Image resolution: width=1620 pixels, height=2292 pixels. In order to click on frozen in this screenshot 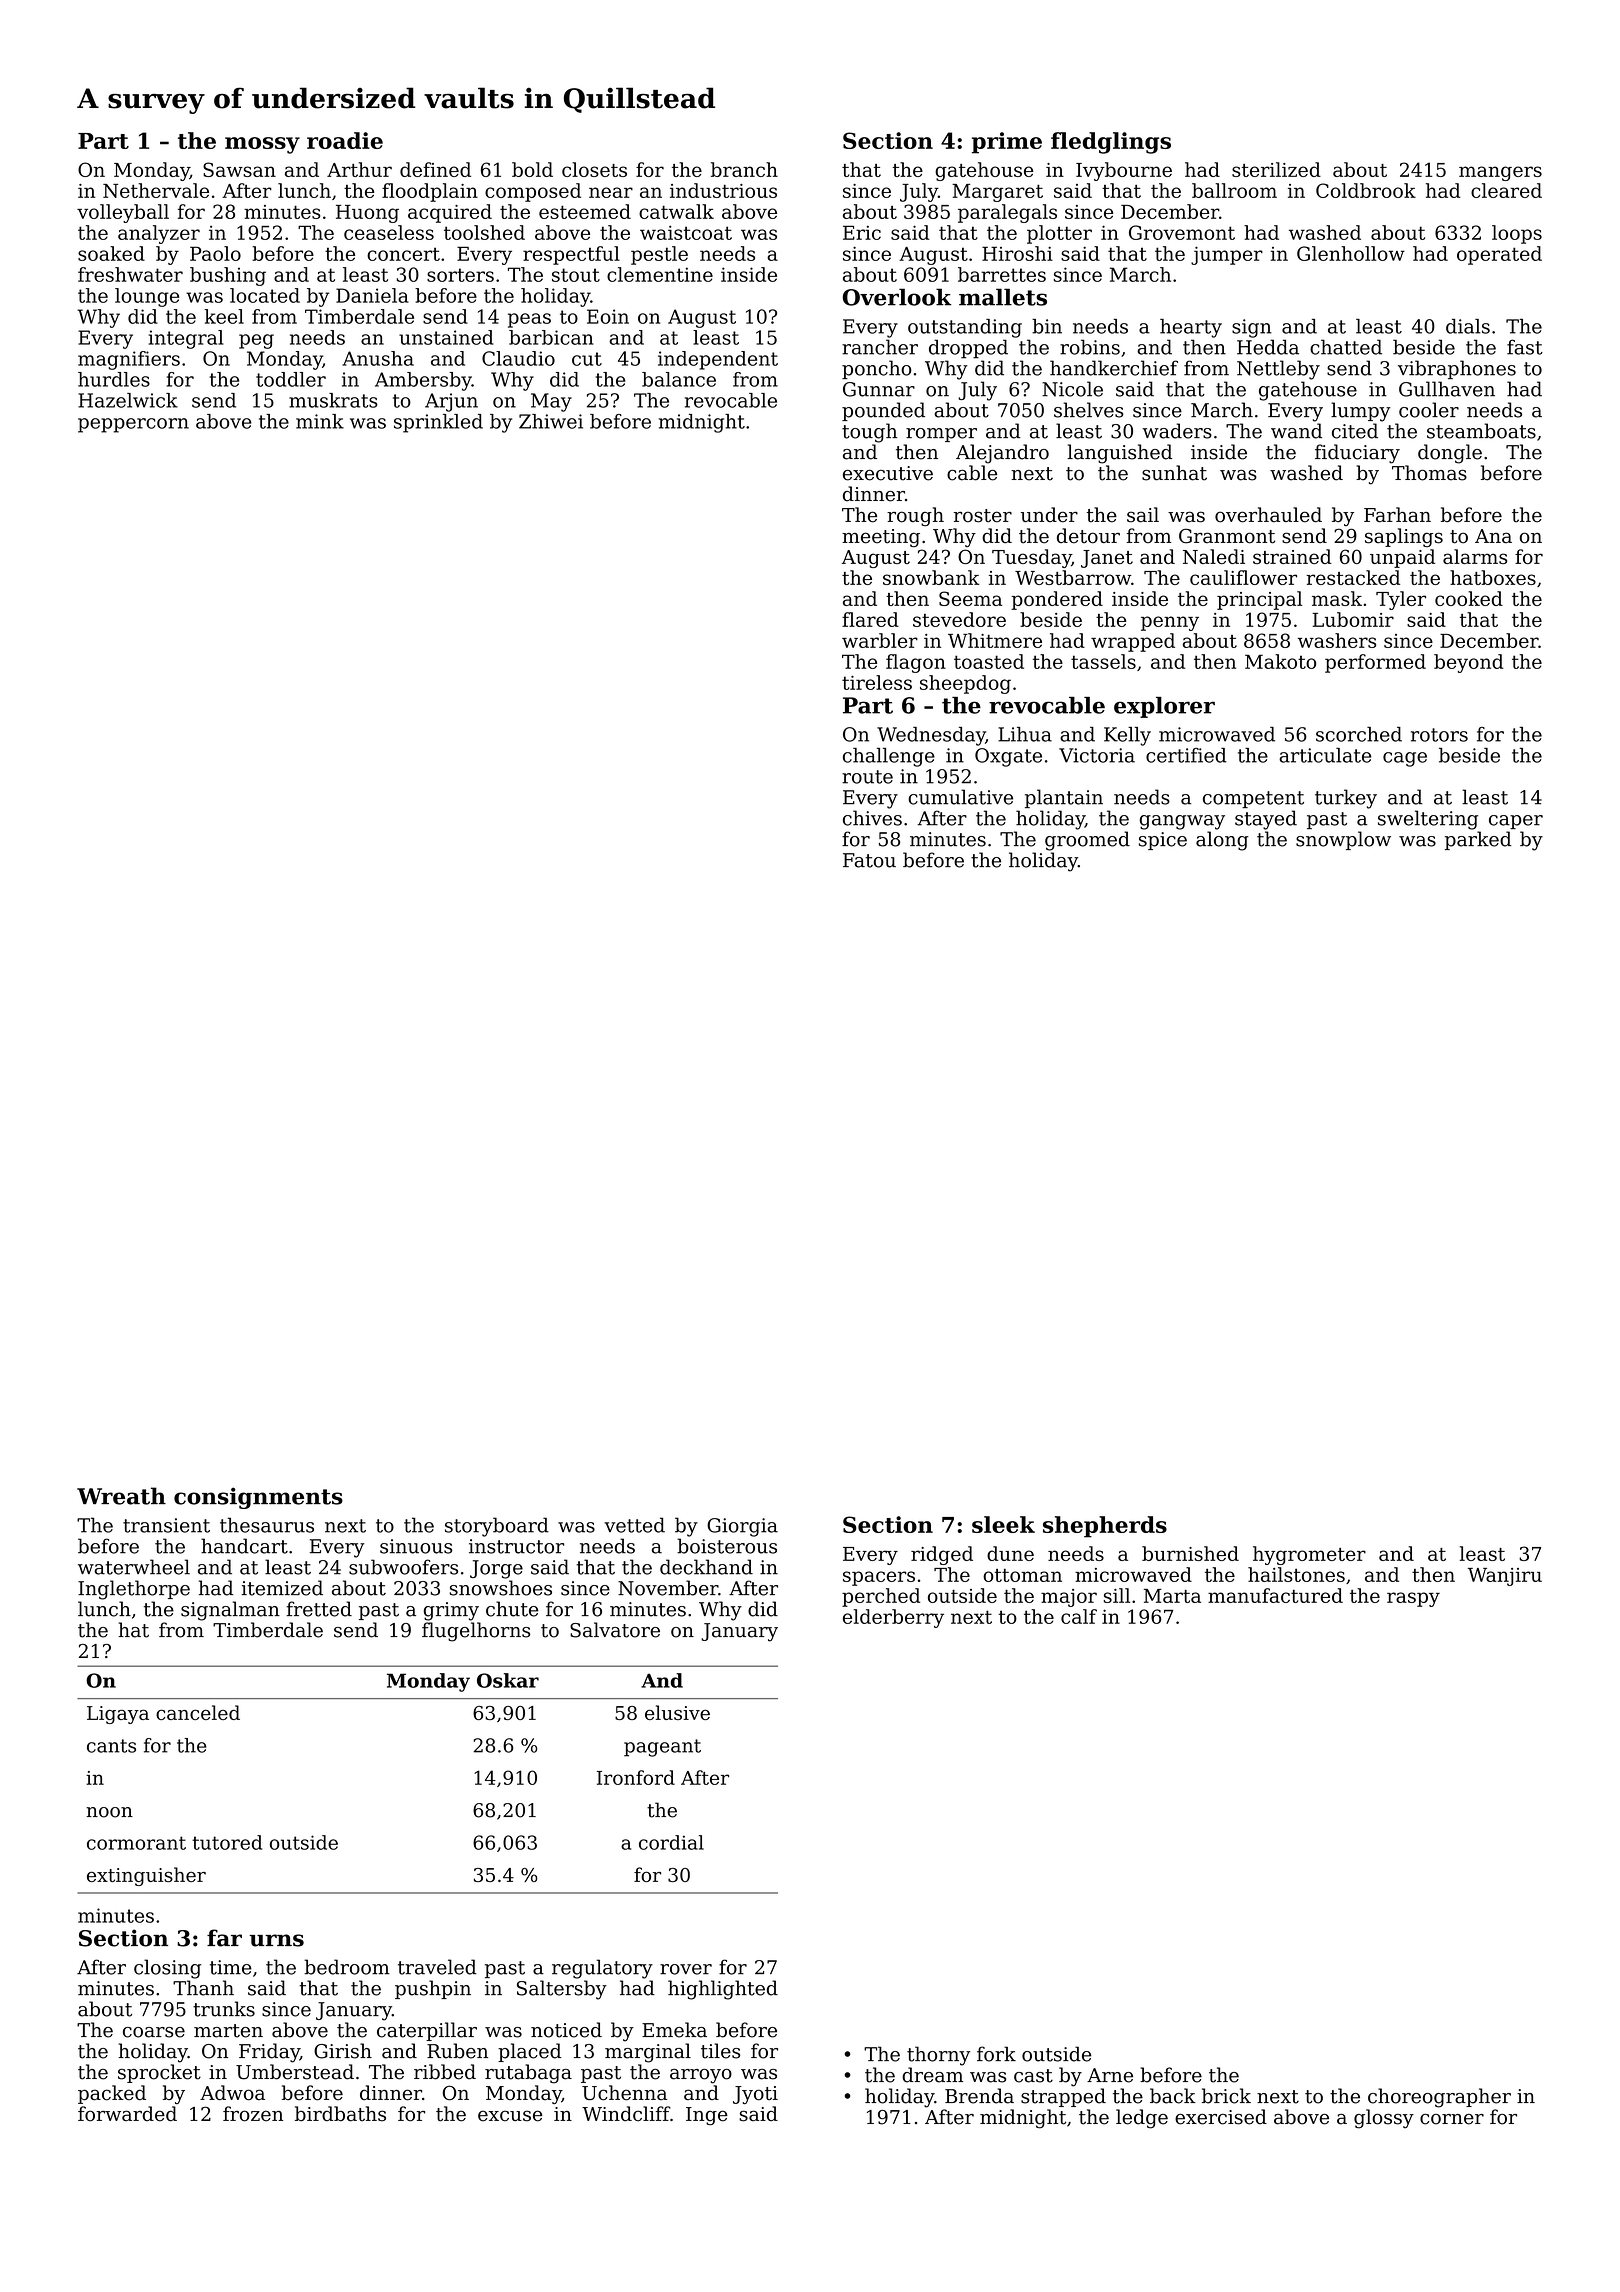, I will do `click(253, 2114)`.
